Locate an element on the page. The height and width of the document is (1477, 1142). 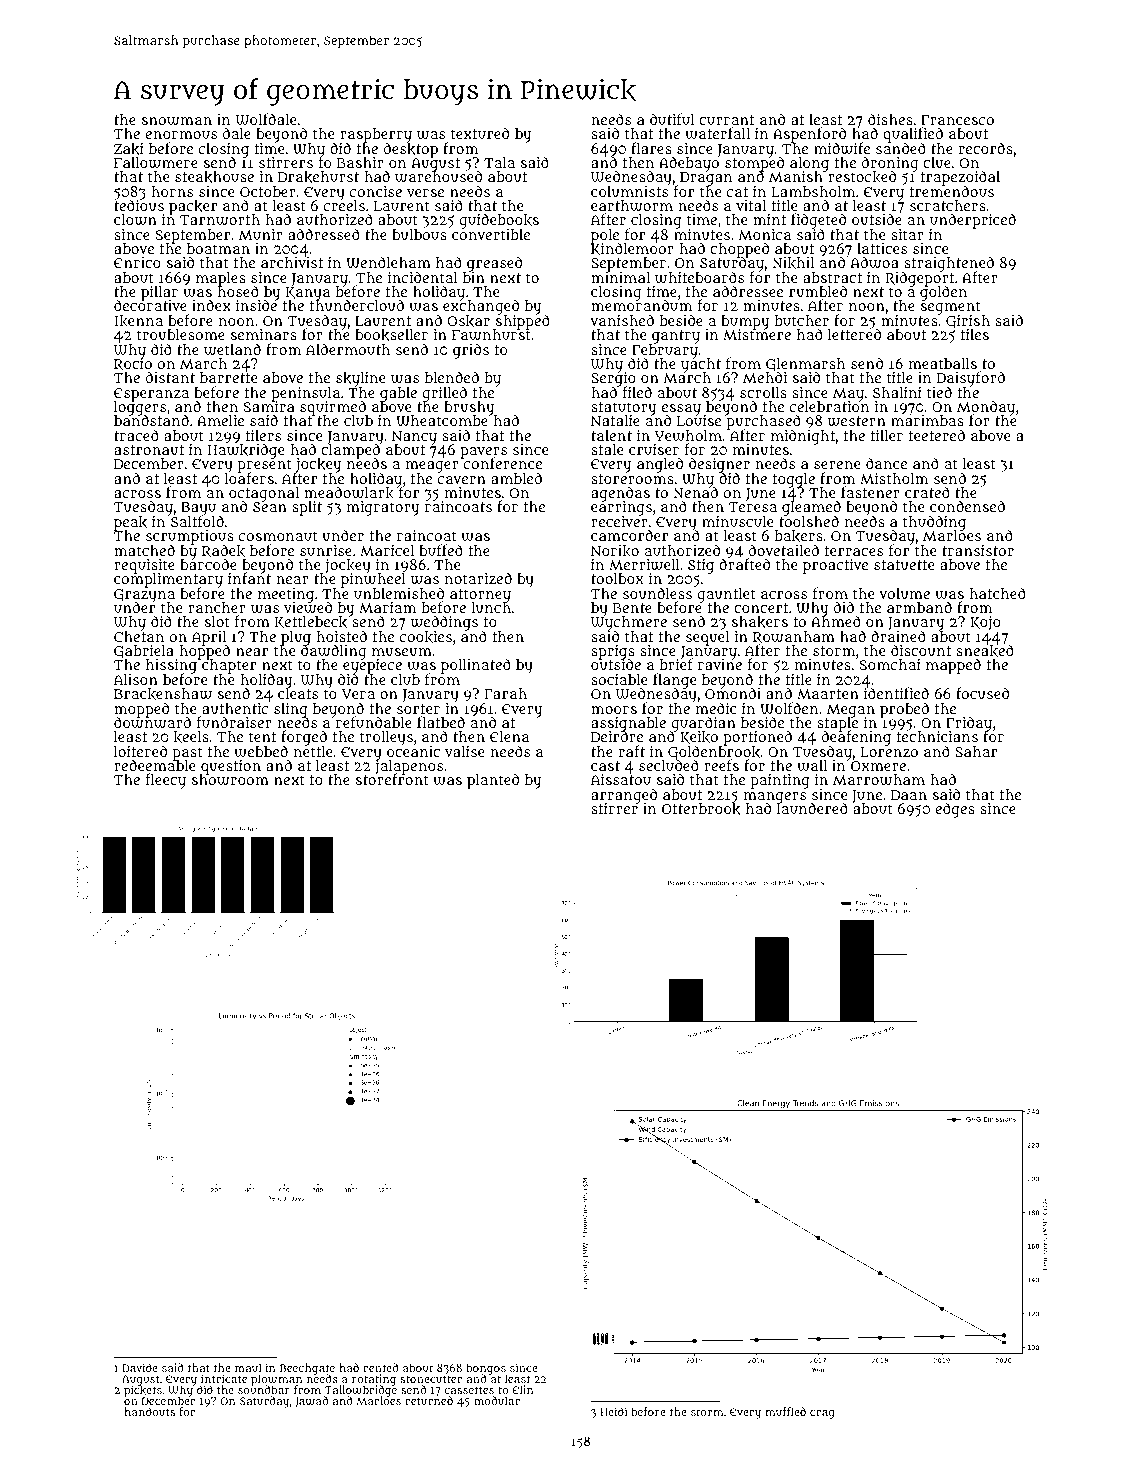
pinwheel is located at coordinates (373, 581).
